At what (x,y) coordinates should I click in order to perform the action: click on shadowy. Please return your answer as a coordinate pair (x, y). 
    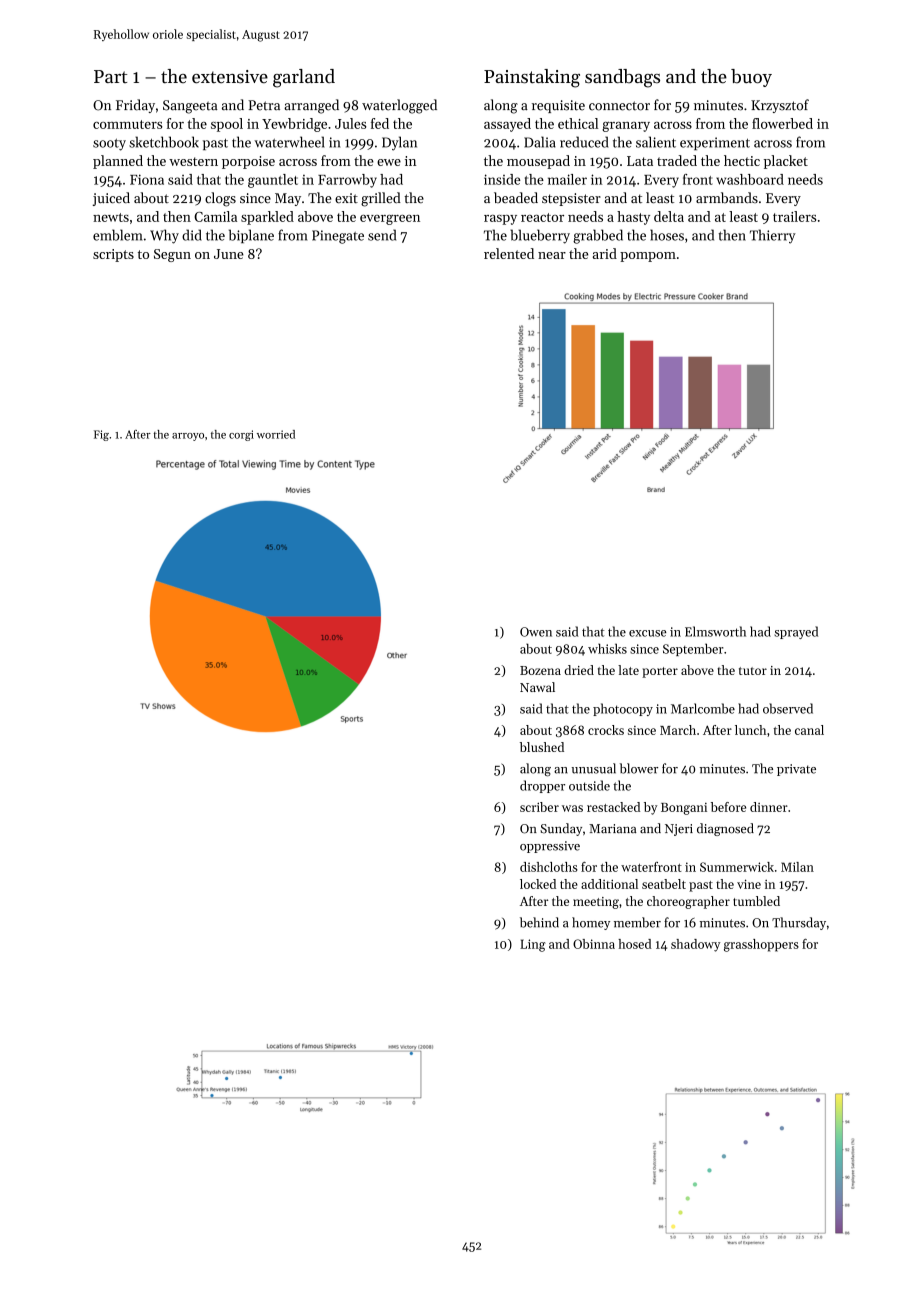
    Looking at the image, I should click on (695, 945).
